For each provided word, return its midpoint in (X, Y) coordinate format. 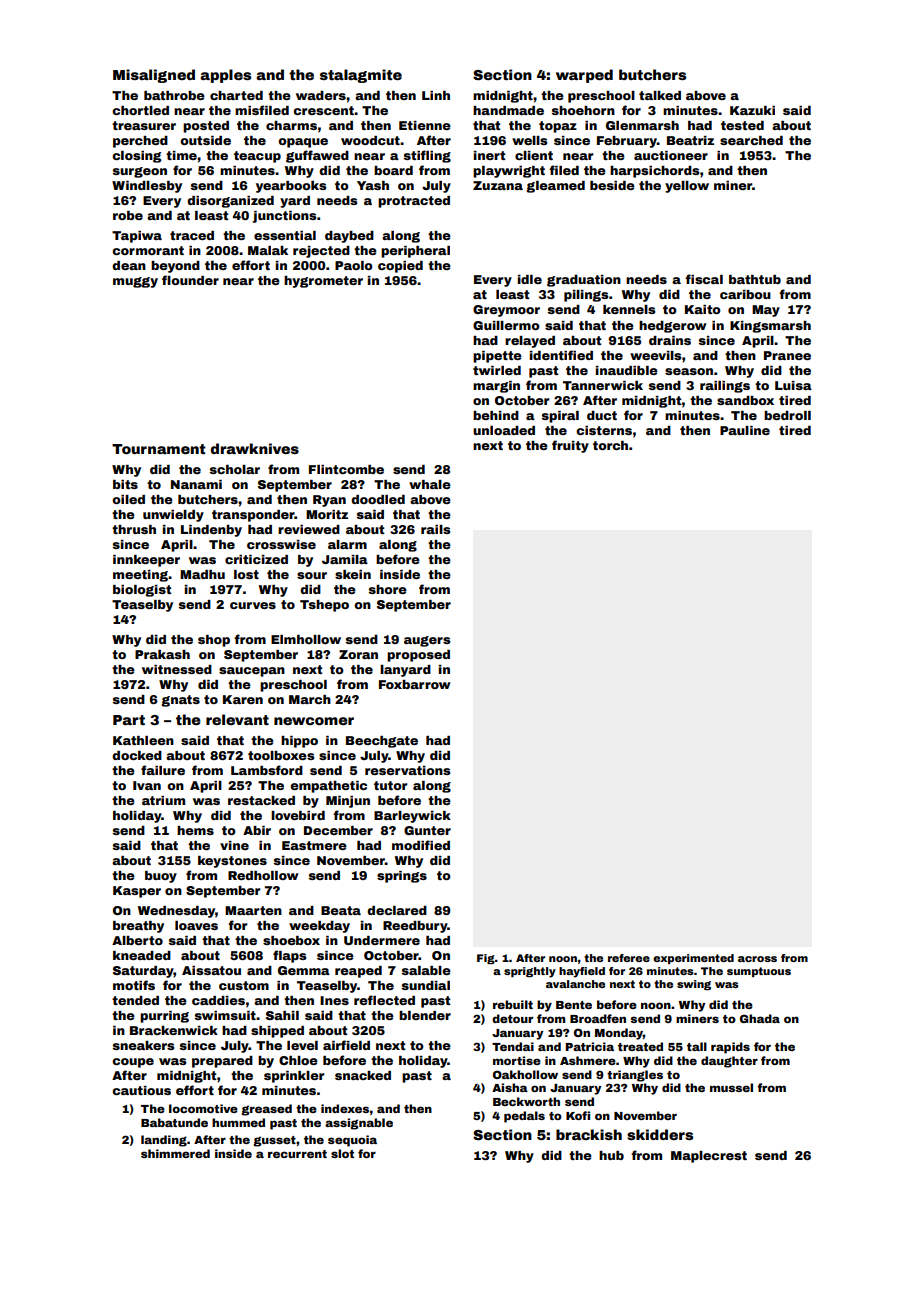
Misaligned (154, 76)
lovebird (298, 815)
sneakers (144, 1045)
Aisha (510, 1087)
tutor (391, 785)
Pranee (787, 355)
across (757, 959)
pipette (497, 357)
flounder (190, 280)
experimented (693, 959)
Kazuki (752, 110)
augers (427, 641)
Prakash (162, 654)
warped (584, 76)
